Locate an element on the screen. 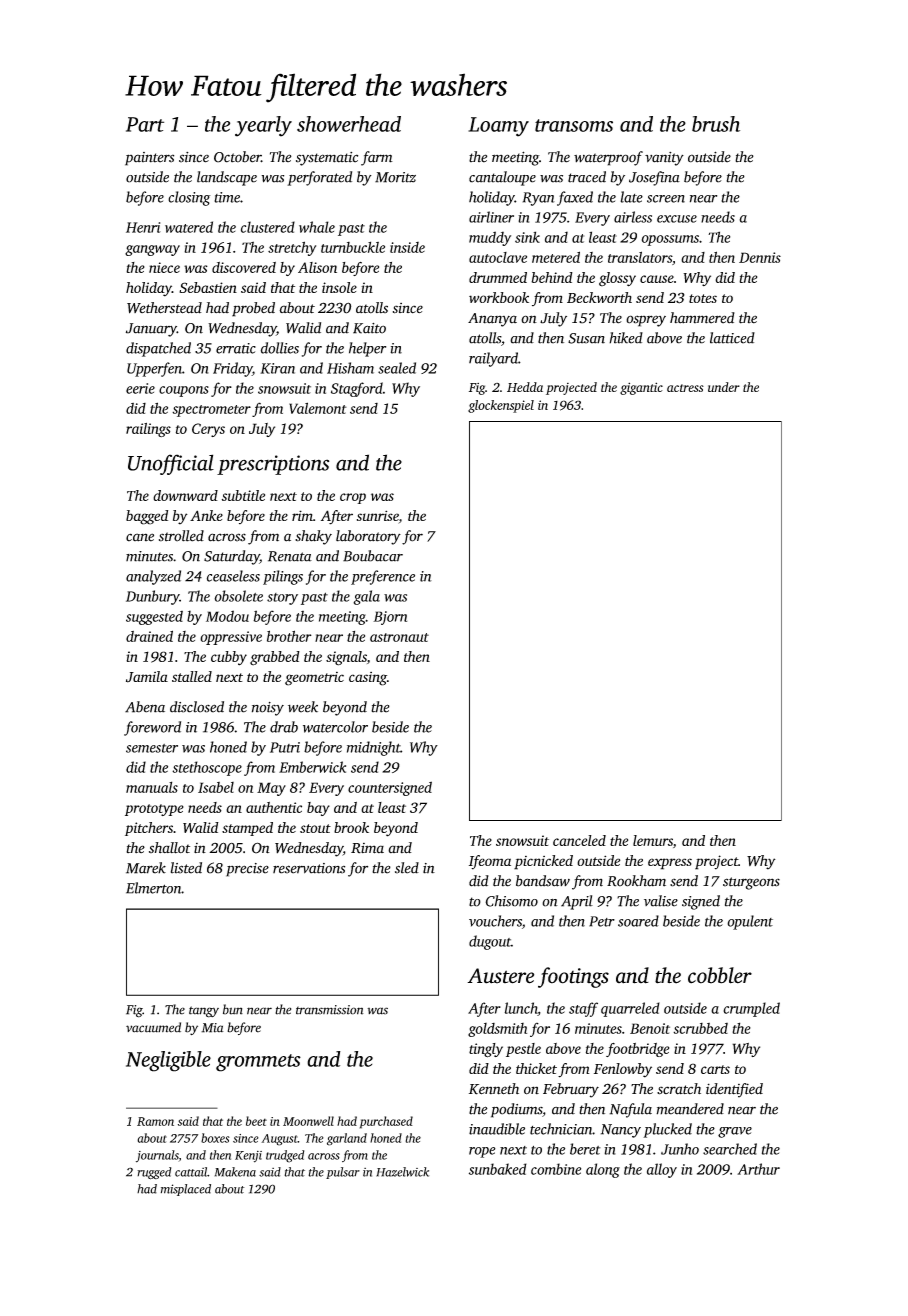  sturgeons is located at coordinates (751, 883).
